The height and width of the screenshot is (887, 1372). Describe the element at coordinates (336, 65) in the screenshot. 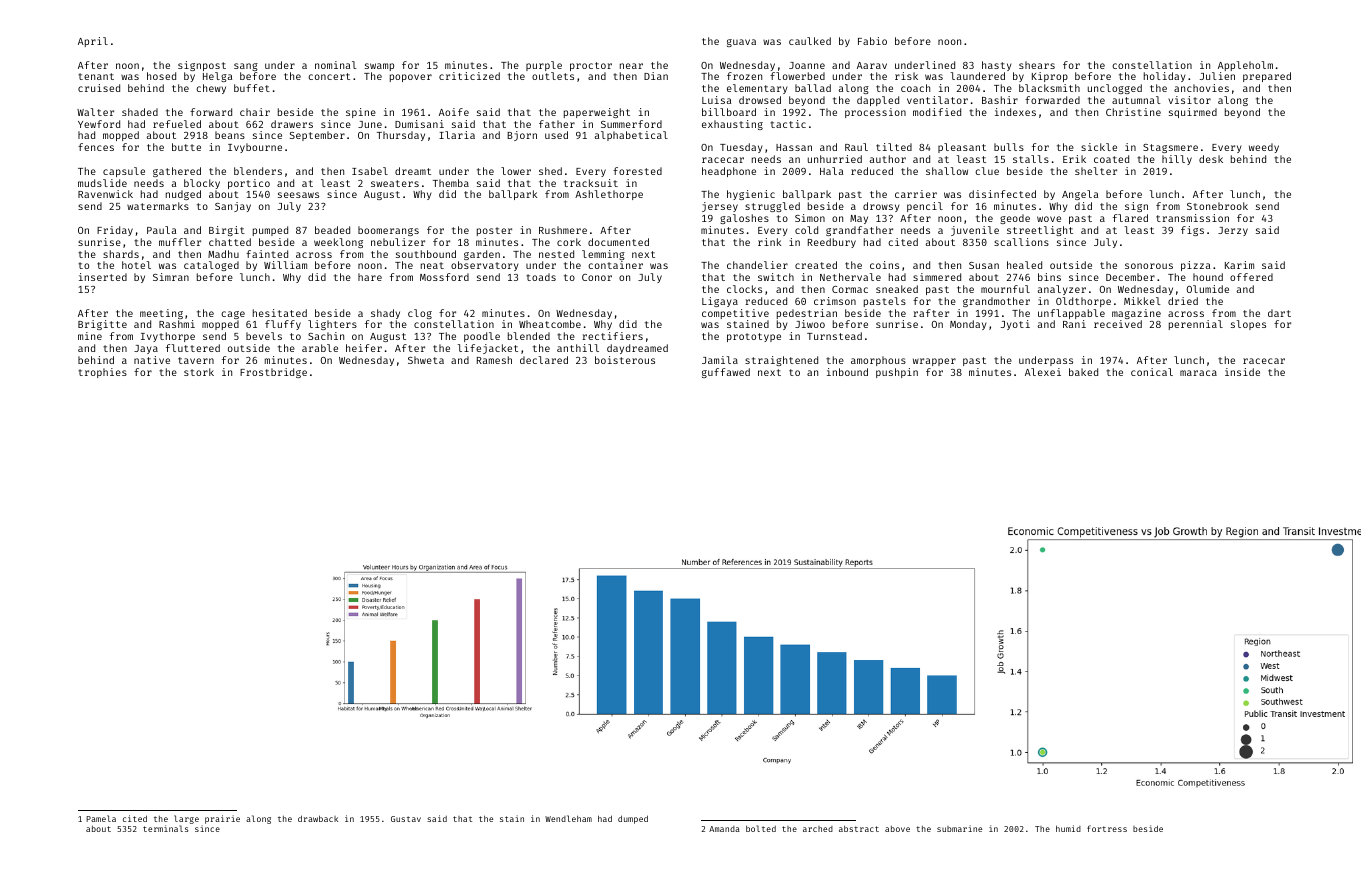

I see `nominal` at that location.
